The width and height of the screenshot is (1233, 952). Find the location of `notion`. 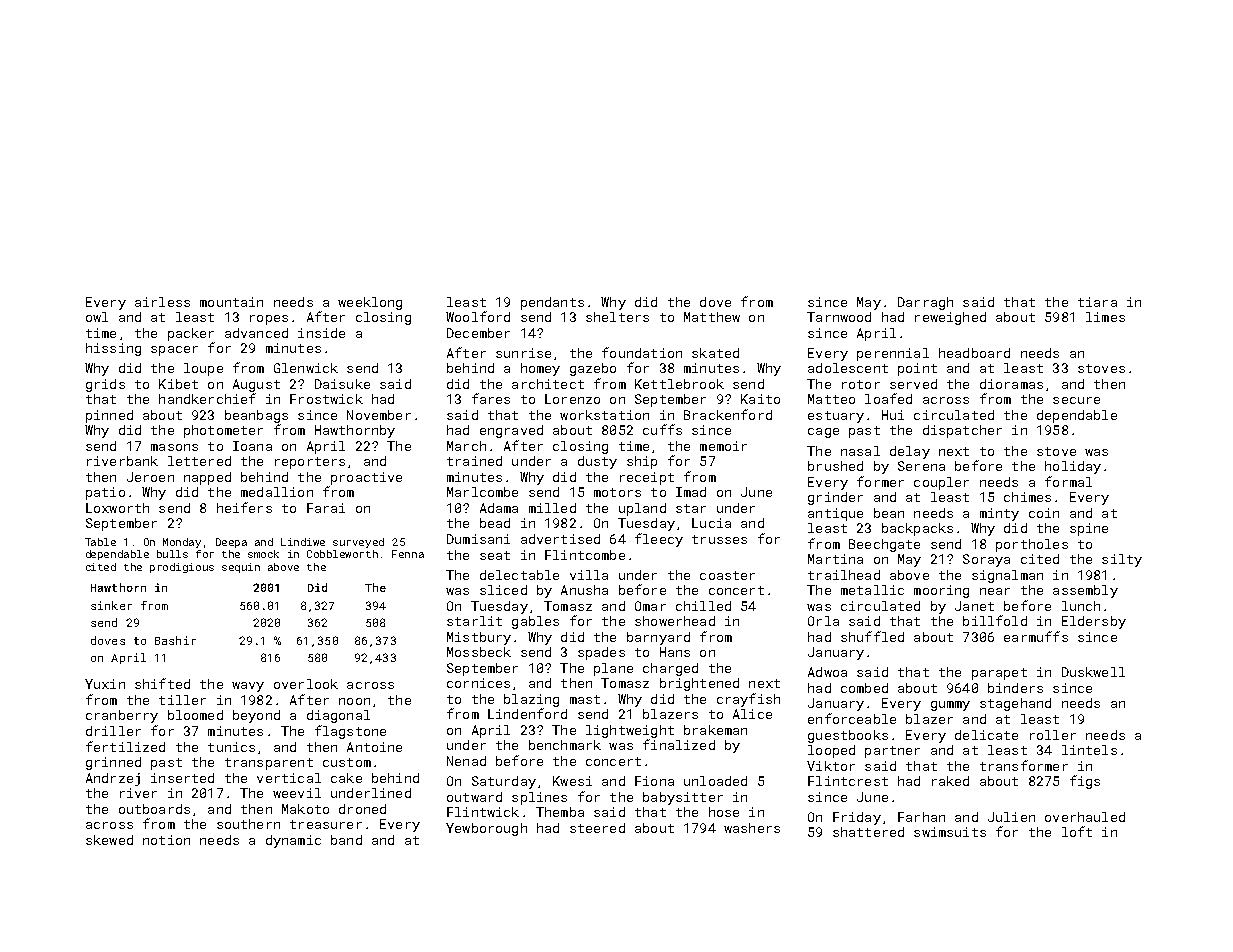

notion is located at coordinates (166, 840).
